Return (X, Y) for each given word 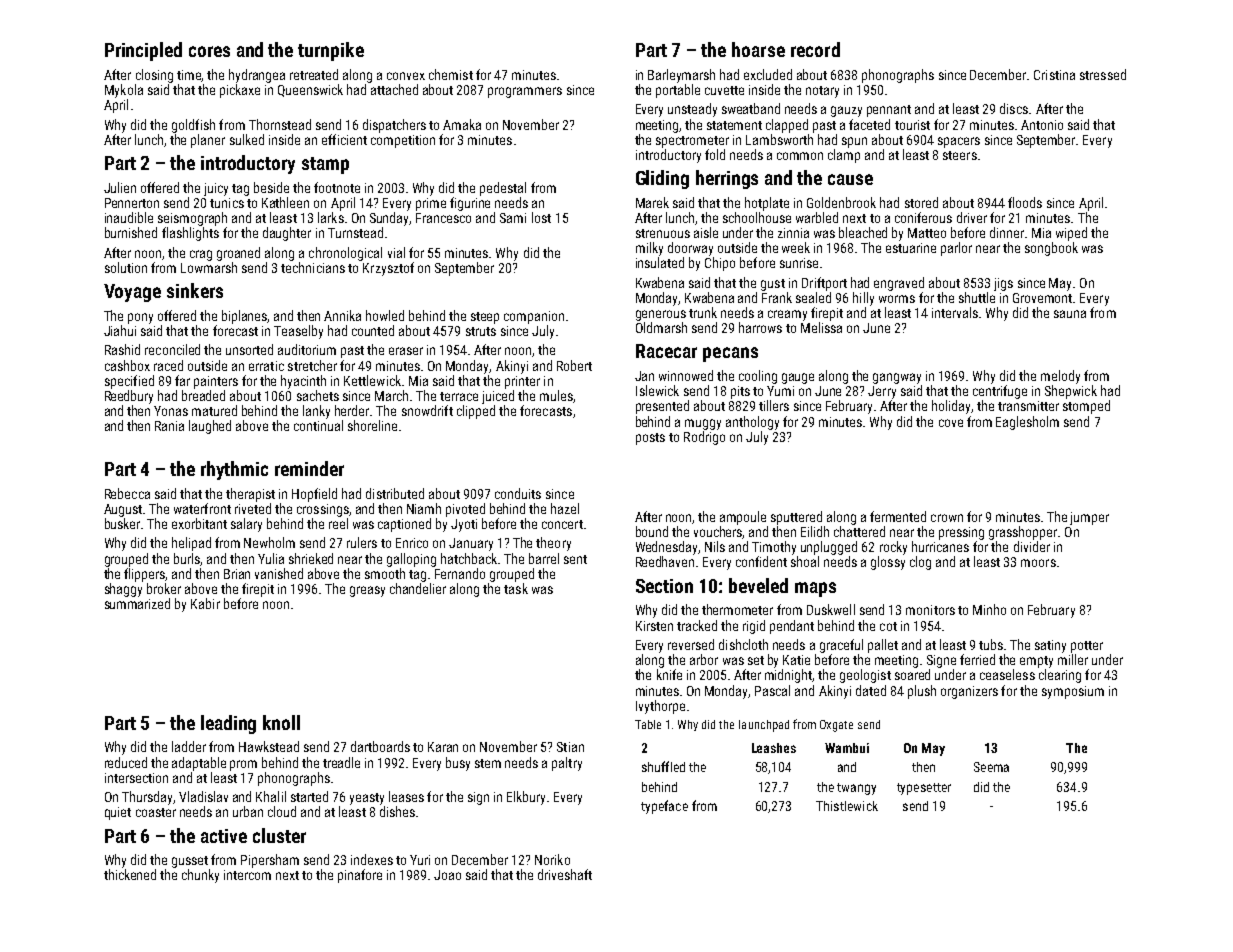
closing (154, 76)
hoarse (758, 49)
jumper (1089, 518)
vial (396, 252)
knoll (281, 722)
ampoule (743, 518)
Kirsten (654, 626)
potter (1087, 647)
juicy (216, 189)
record (815, 49)
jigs (1003, 284)
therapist (250, 495)
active (224, 836)
